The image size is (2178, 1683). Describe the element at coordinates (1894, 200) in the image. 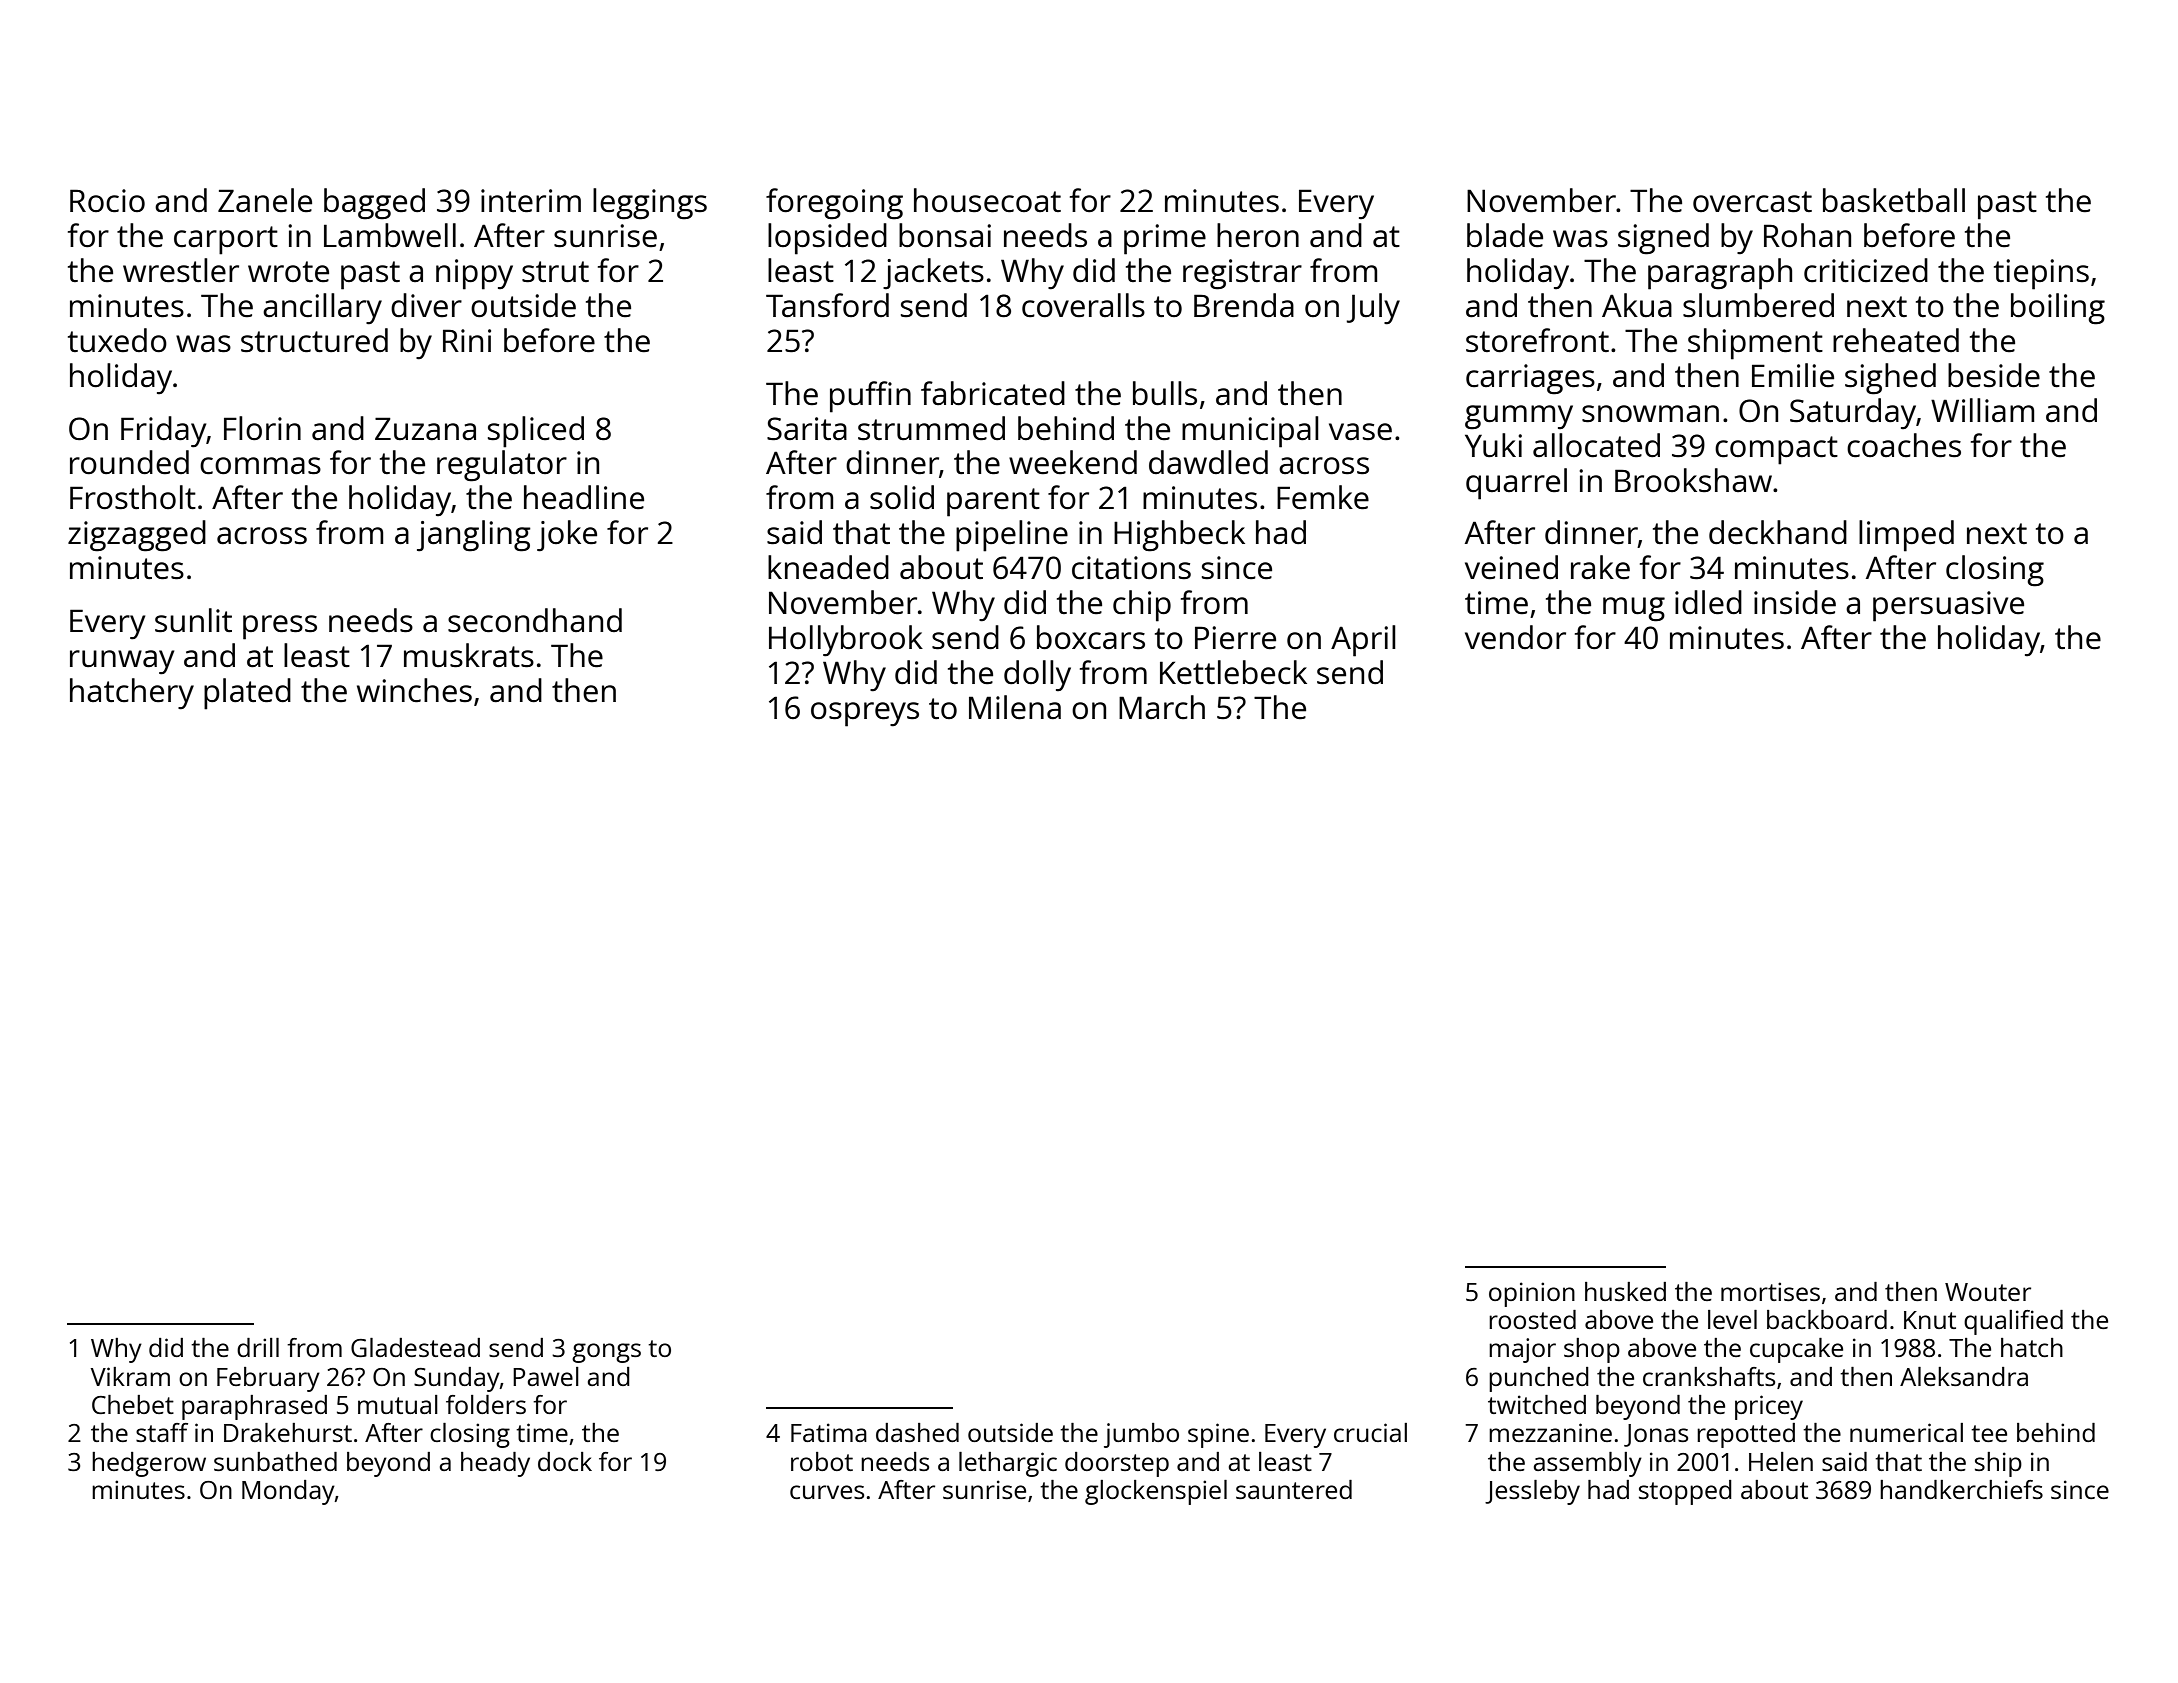

I see `basketball` at that location.
